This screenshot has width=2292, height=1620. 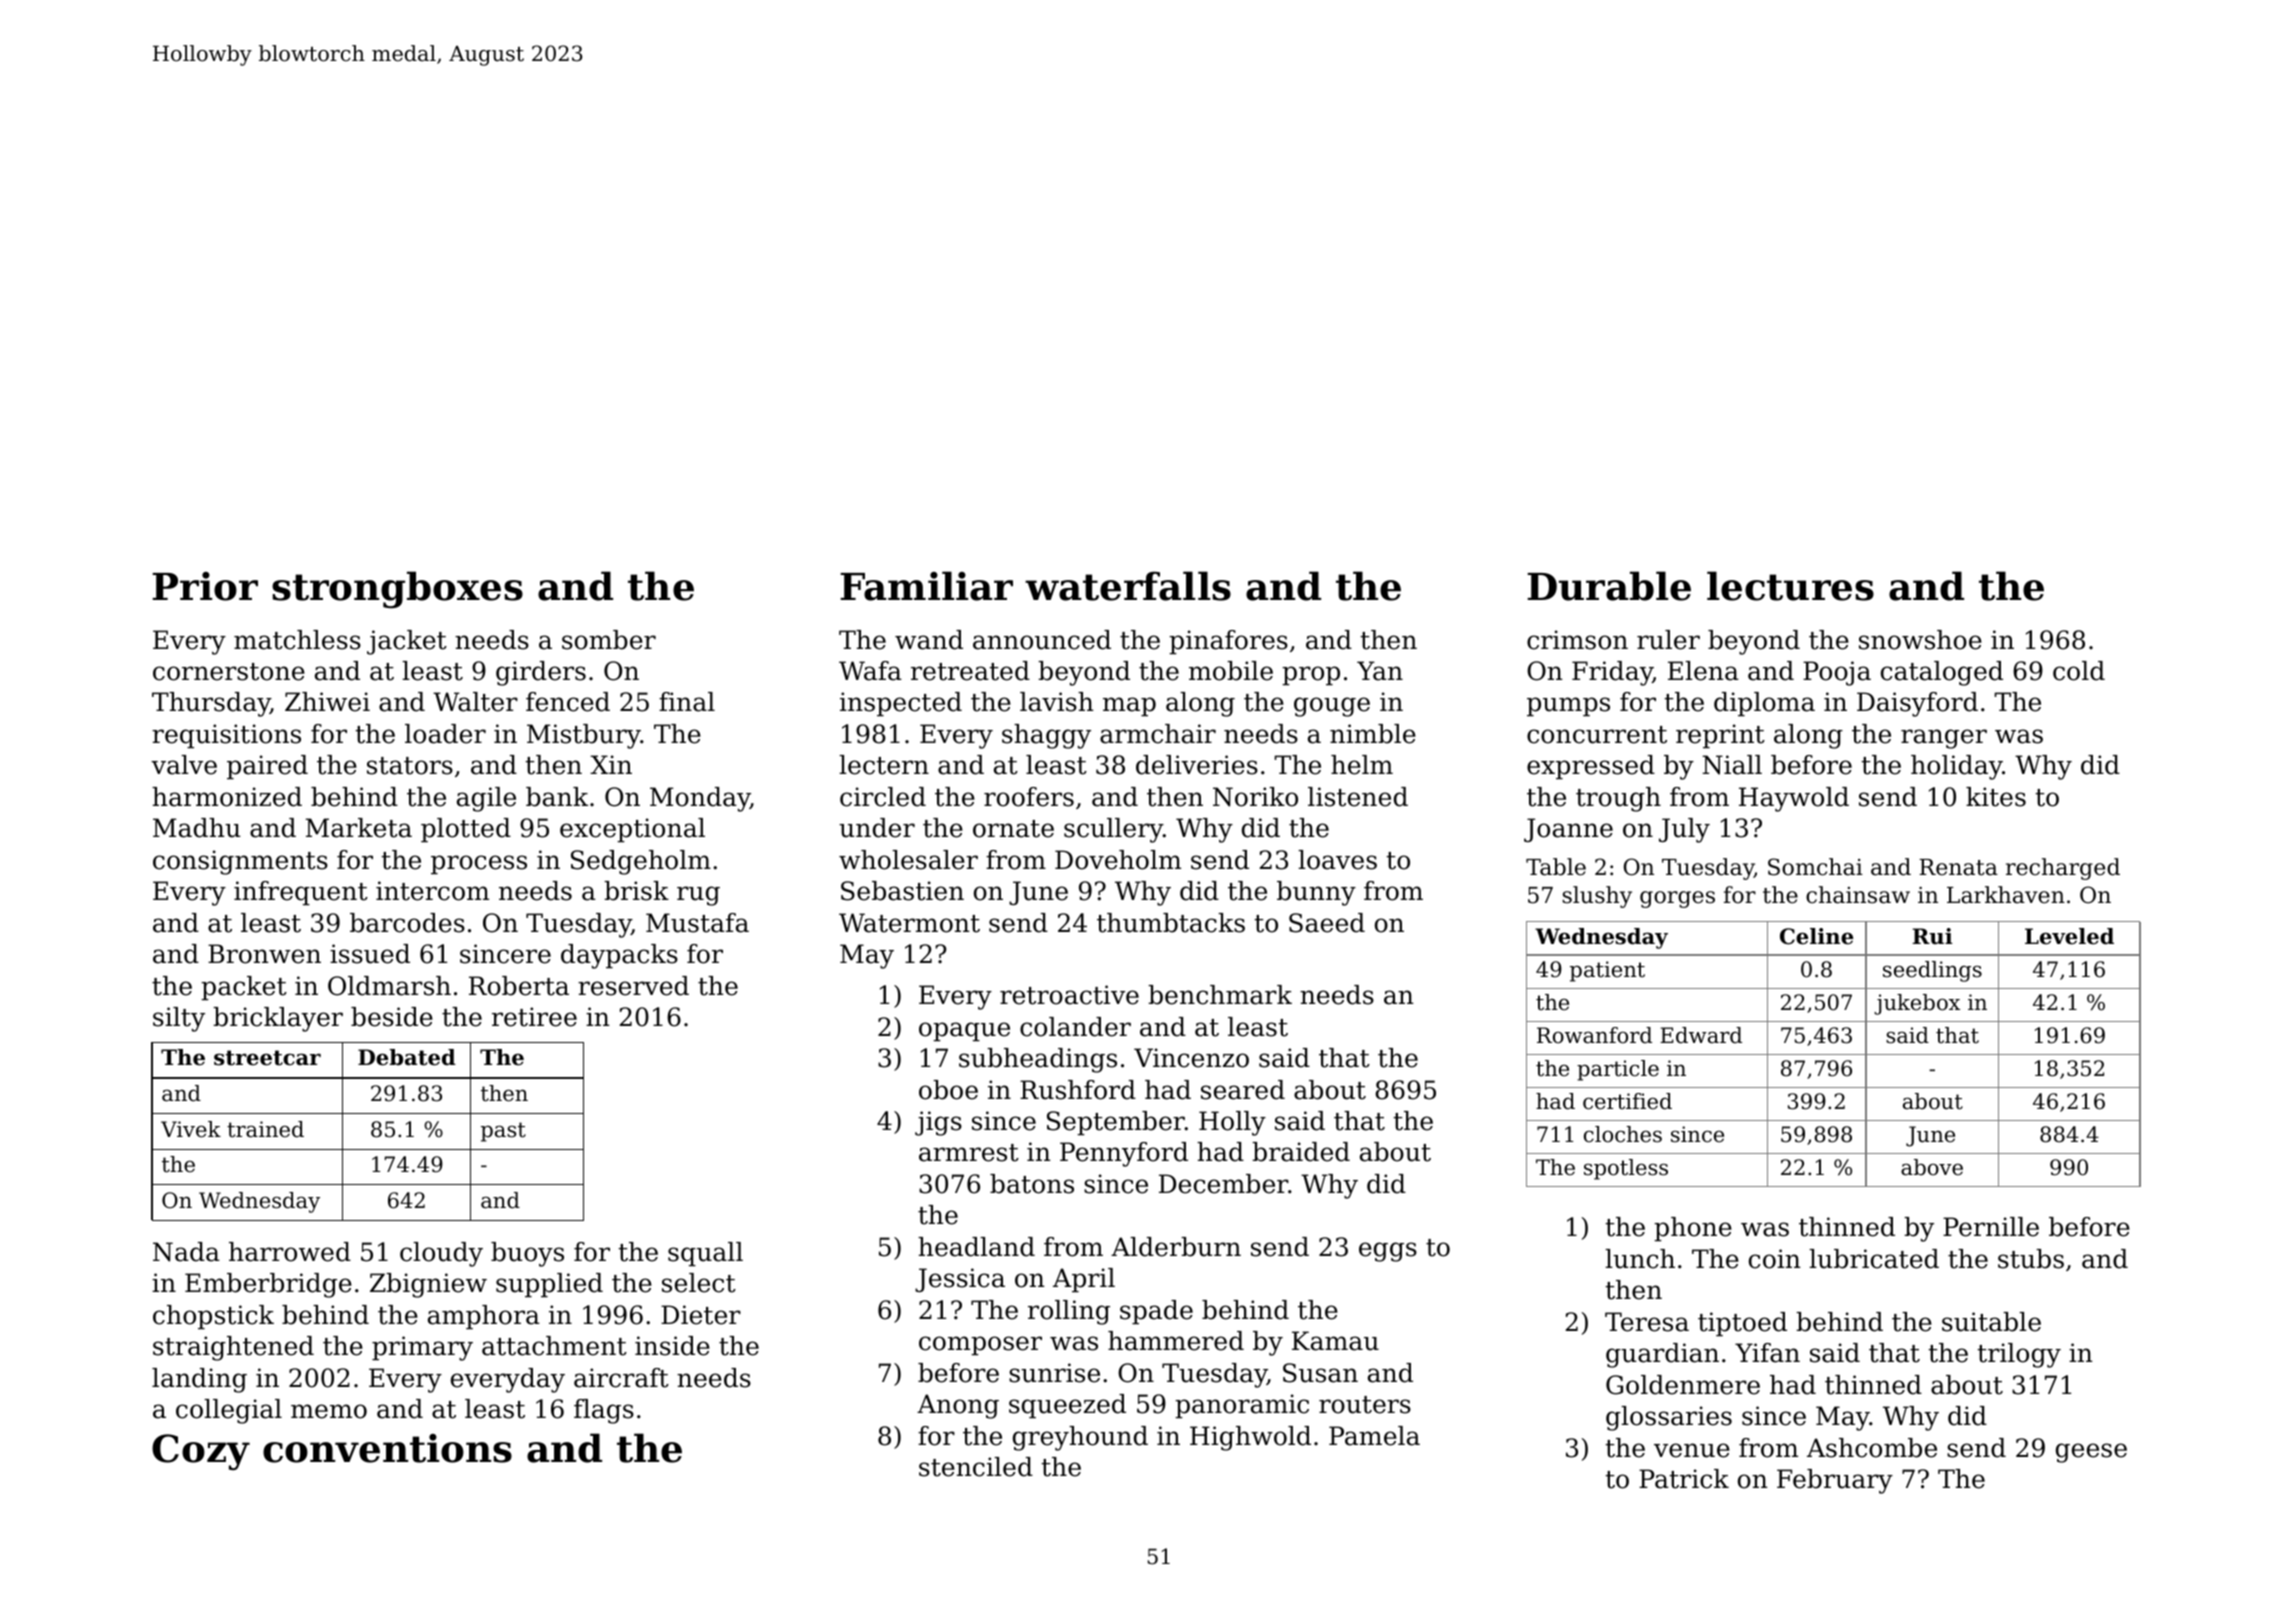 What do you see at coordinates (1250, 1438) in the screenshot?
I see `Highwold` at bounding box center [1250, 1438].
